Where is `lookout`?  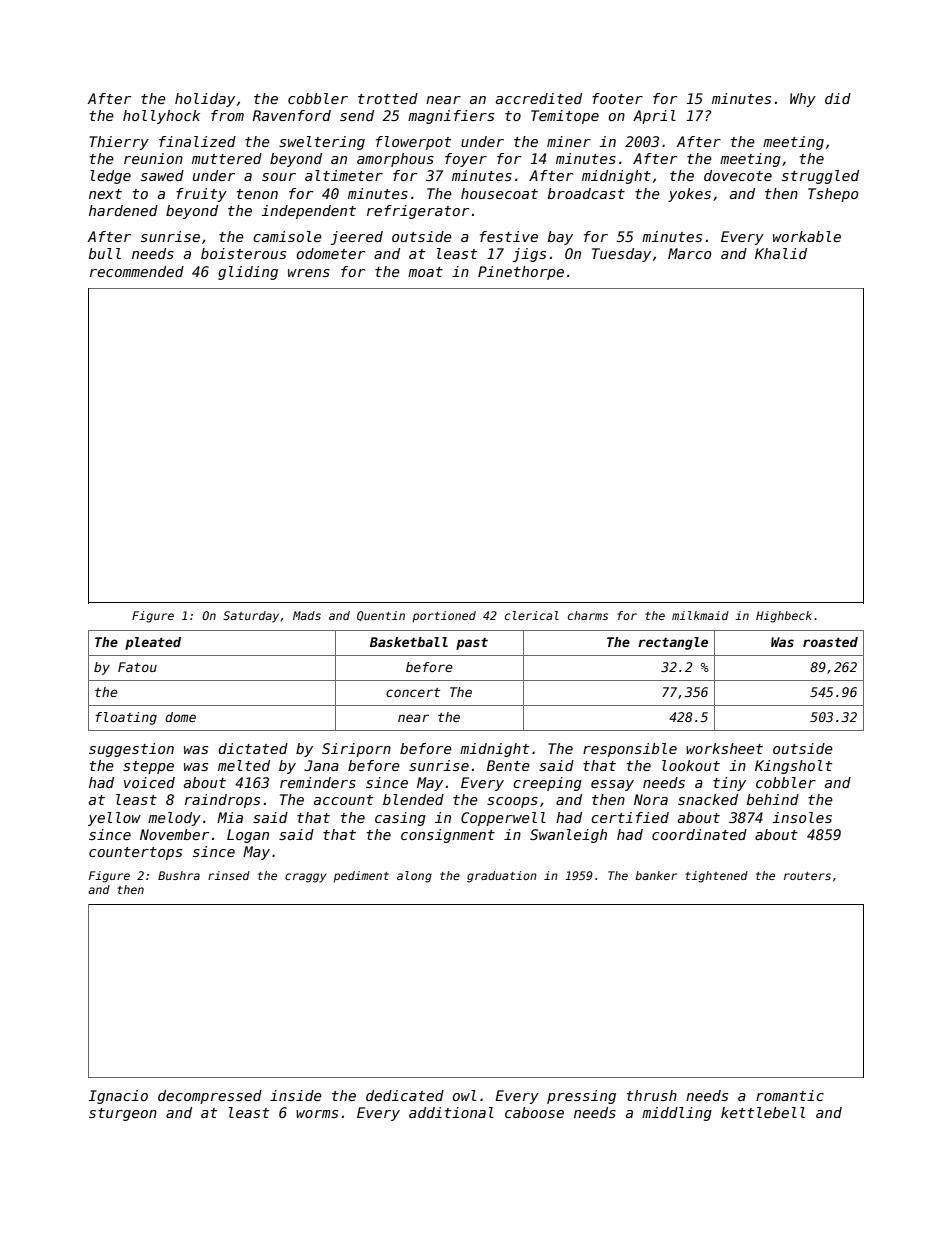
lookout is located at coordinates (691, 765).
